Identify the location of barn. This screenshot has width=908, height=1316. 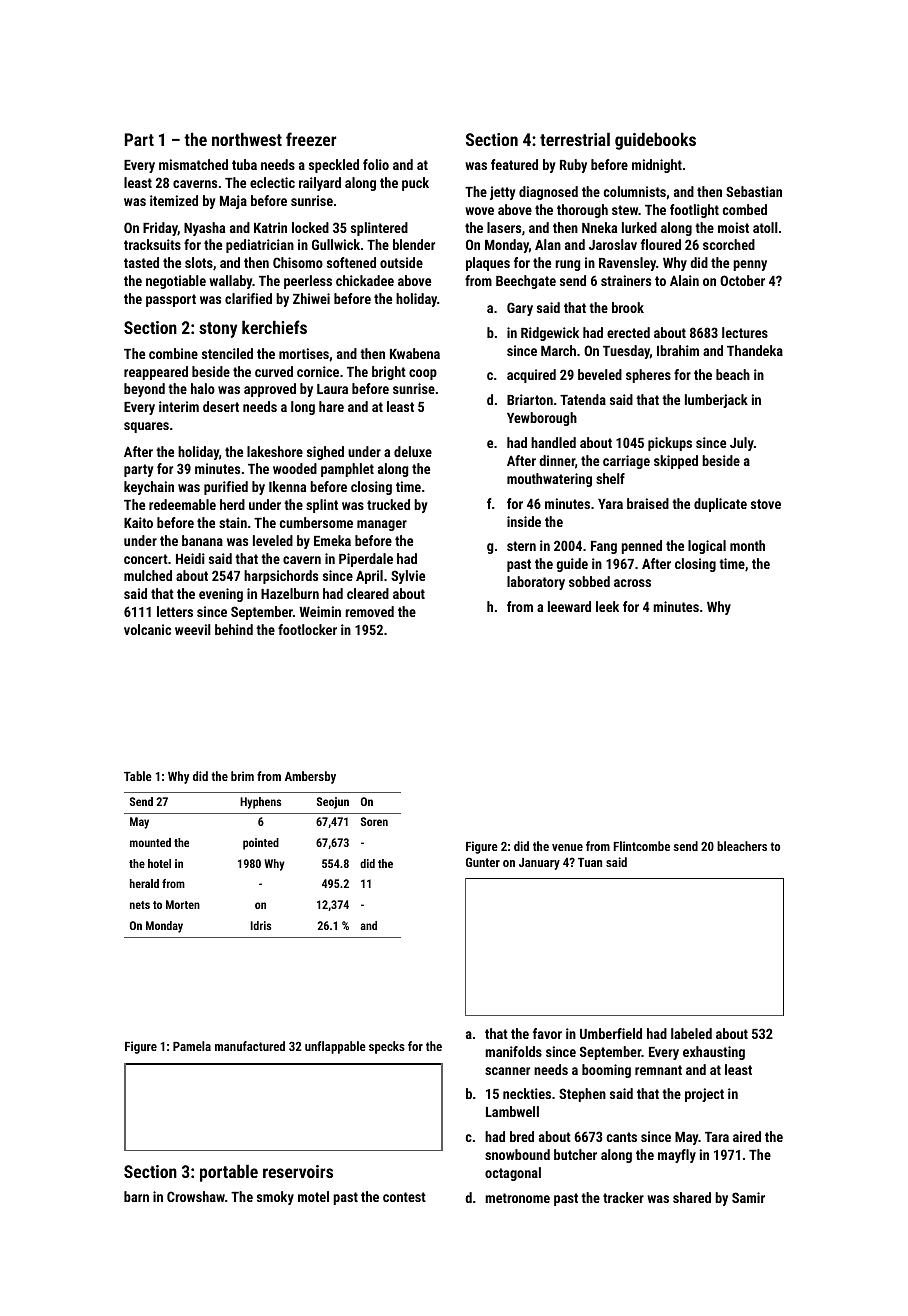
(136, 1196).
